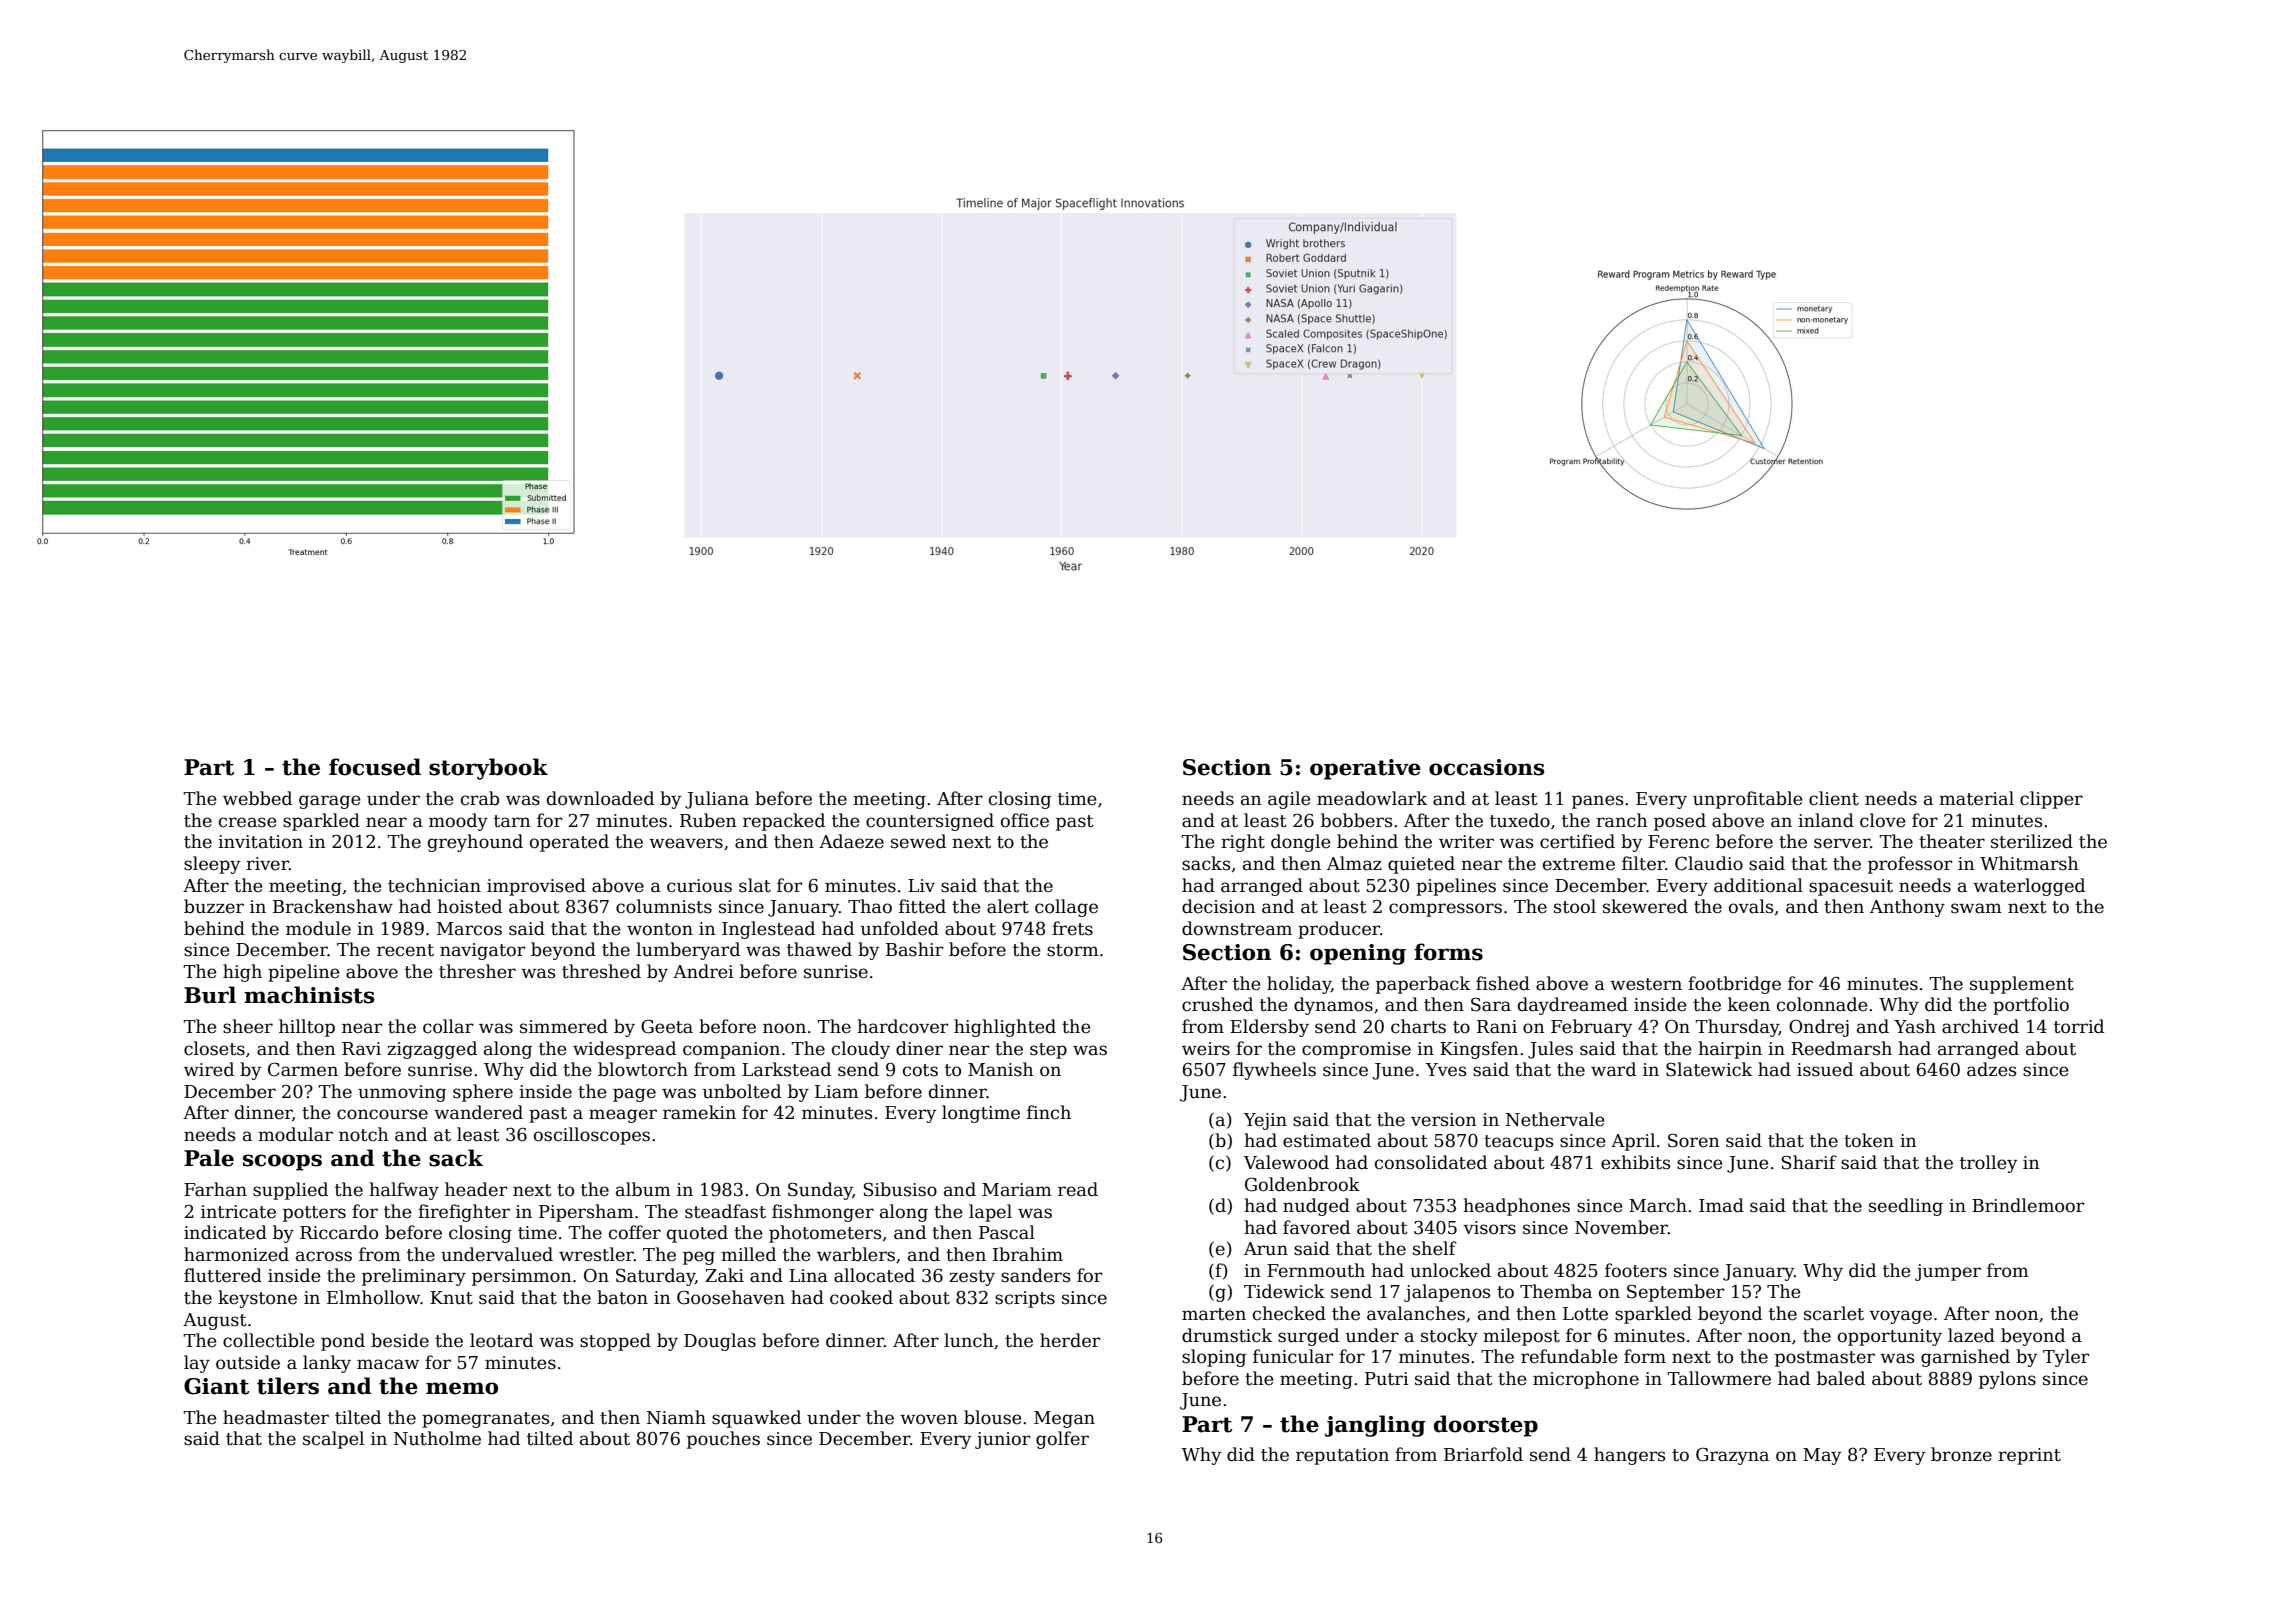  Describe the element at coordinates (1423, 985) in the image. I see `paperback` at that location.
